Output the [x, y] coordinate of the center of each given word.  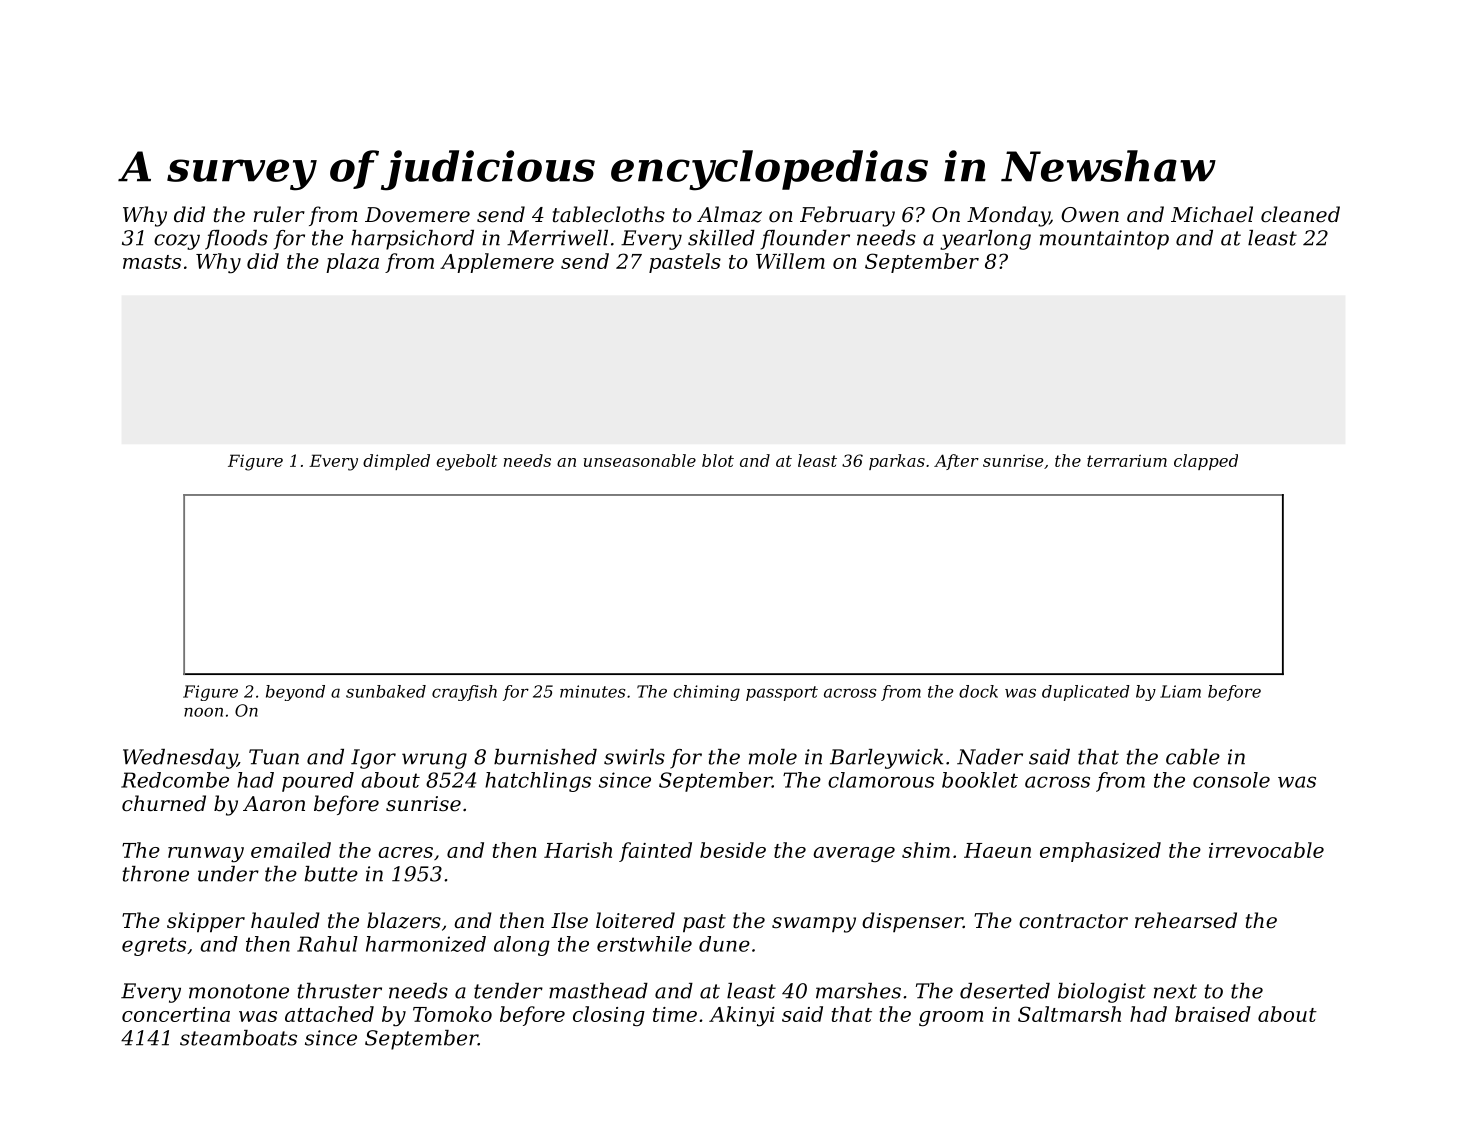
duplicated [1086, 693]
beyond [295, 693]
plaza [352, 263]
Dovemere [417, 215]
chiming [706, 693]
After [956, 462]
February [847, 216]
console [1231, 780]
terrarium [1127, 460]
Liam [1180, 691]
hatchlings [538, 782]
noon [203, 712]
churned [164, 803]
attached [329, 1014]
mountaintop [1104, 240]
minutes [592, 691]
